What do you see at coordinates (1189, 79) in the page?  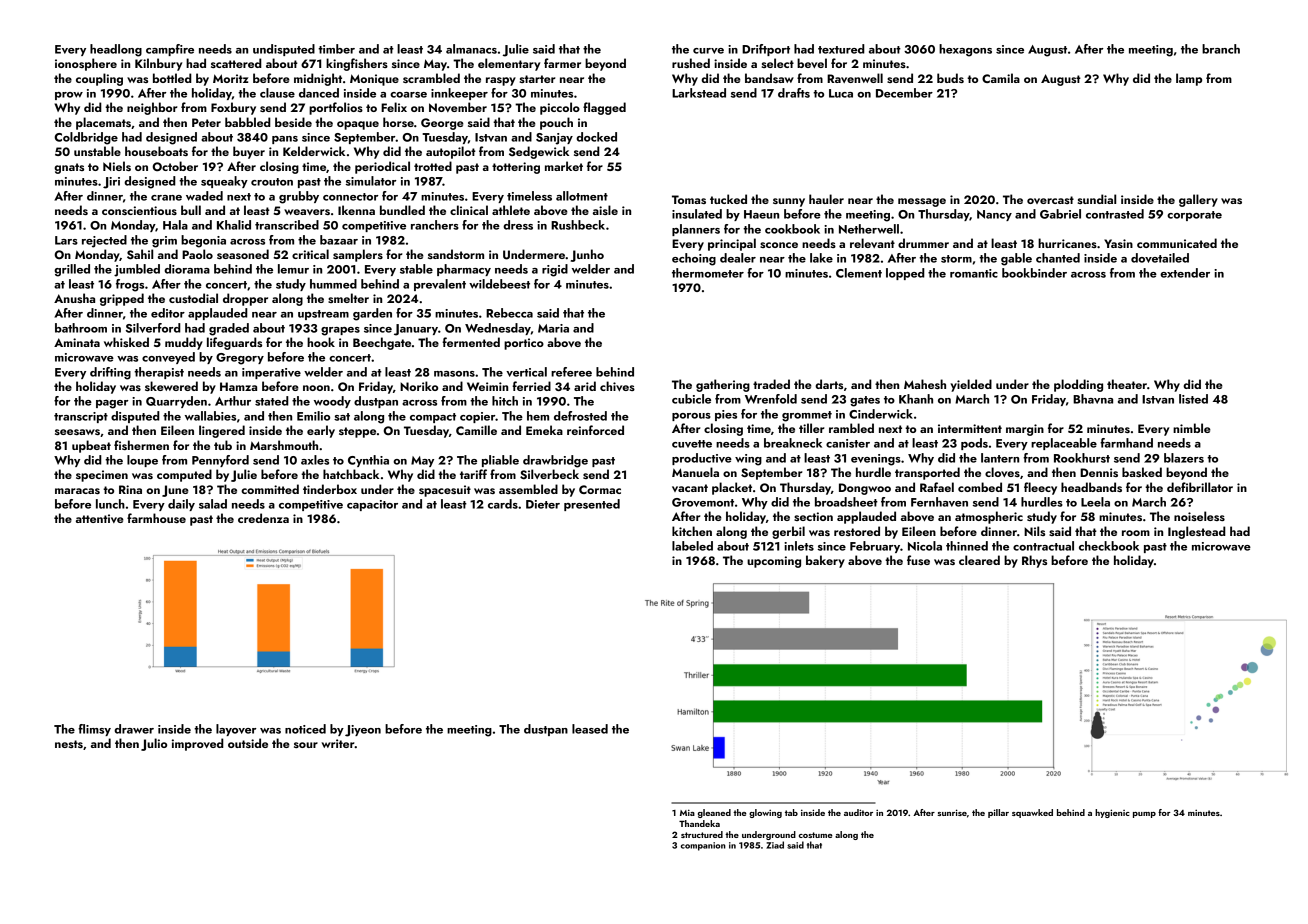 I see `lamp` at bounding box center [1189, 79].
